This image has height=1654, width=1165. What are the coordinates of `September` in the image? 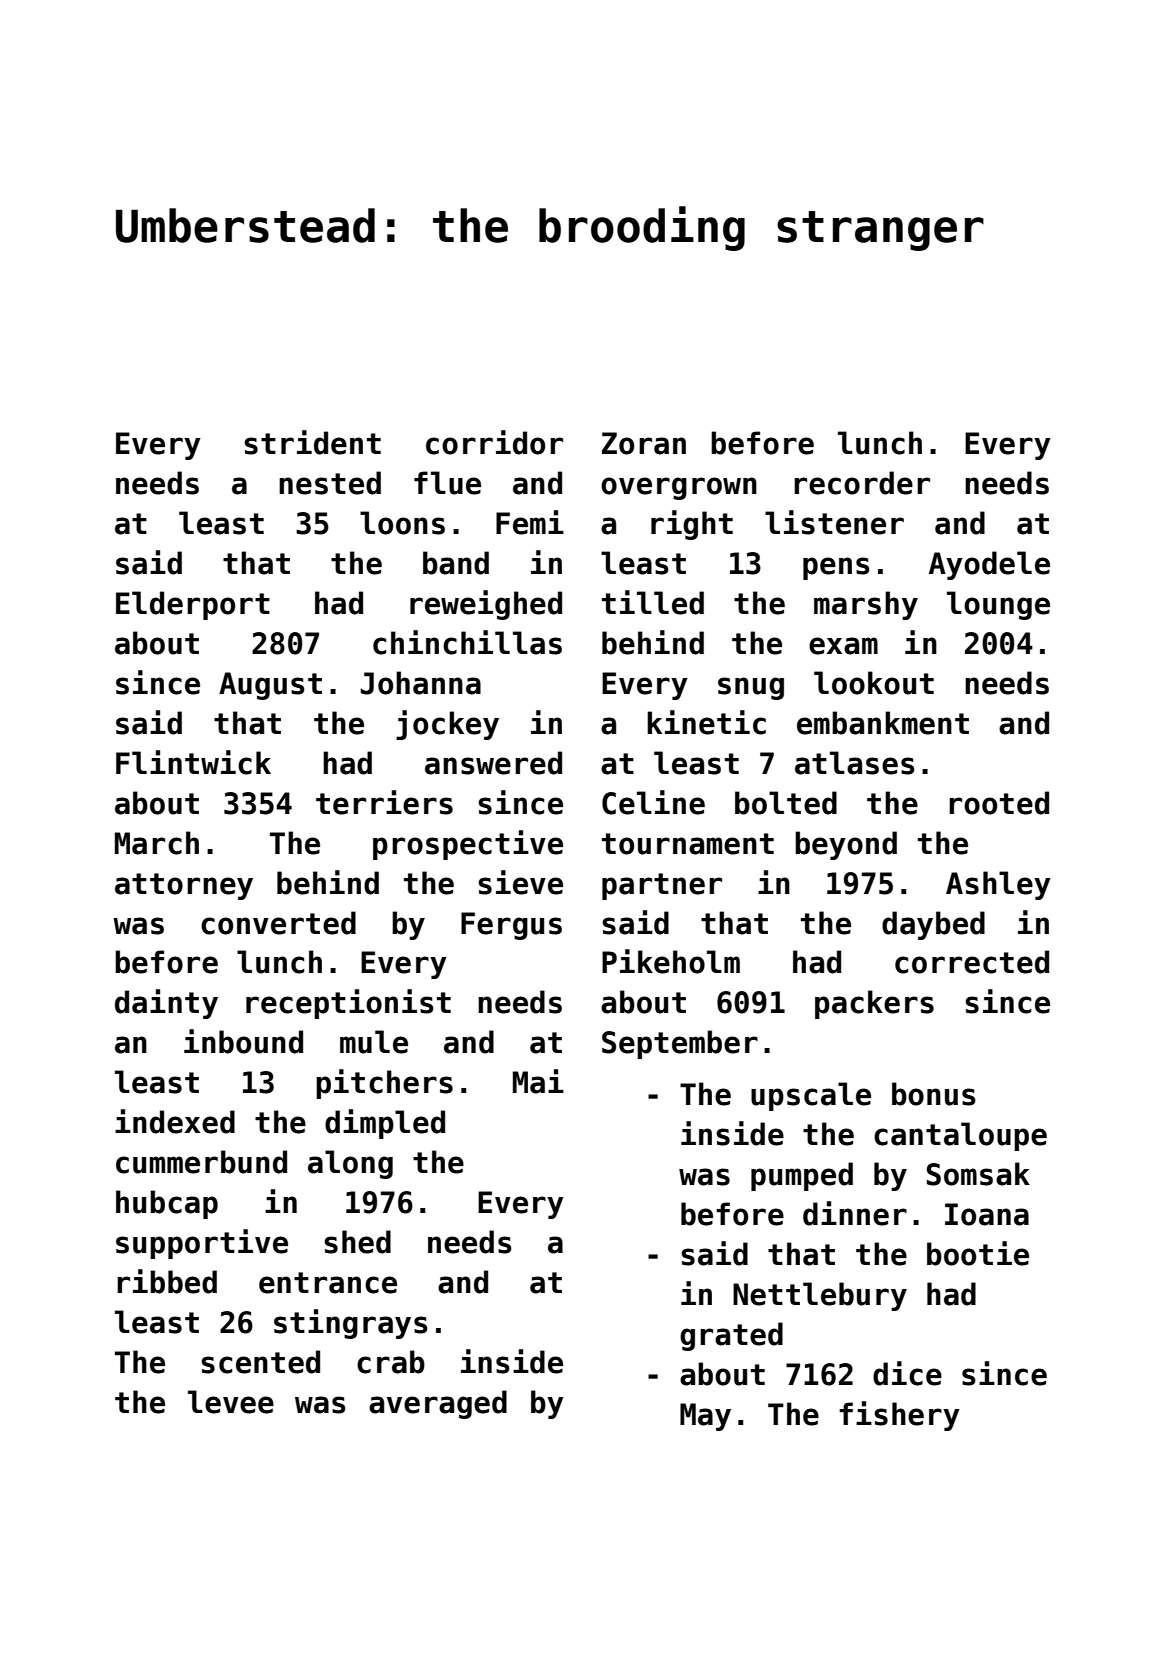 It's located at (680, 1044).
